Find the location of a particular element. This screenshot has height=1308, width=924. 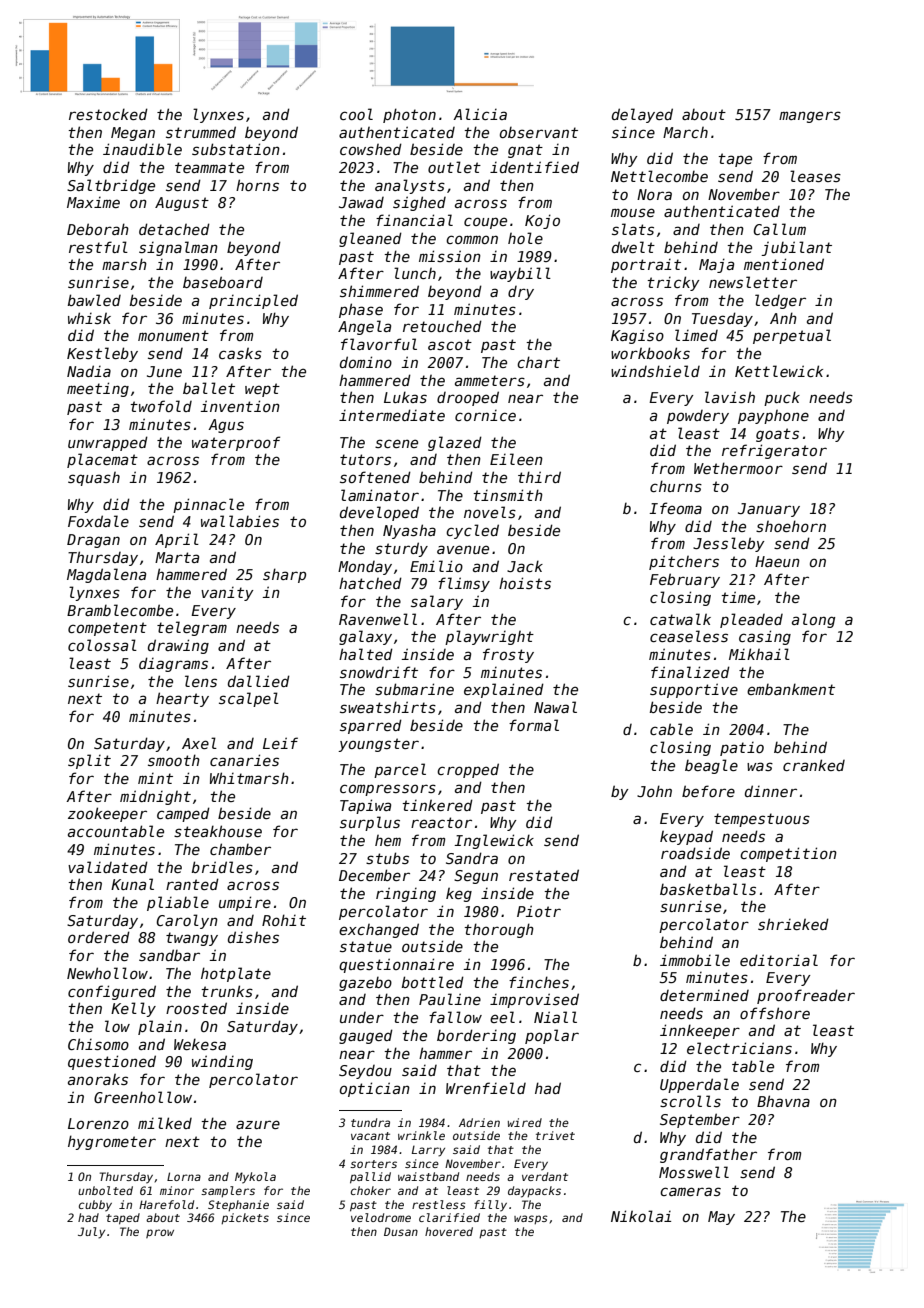

Seydou is located at coordinates (365, 1072).
